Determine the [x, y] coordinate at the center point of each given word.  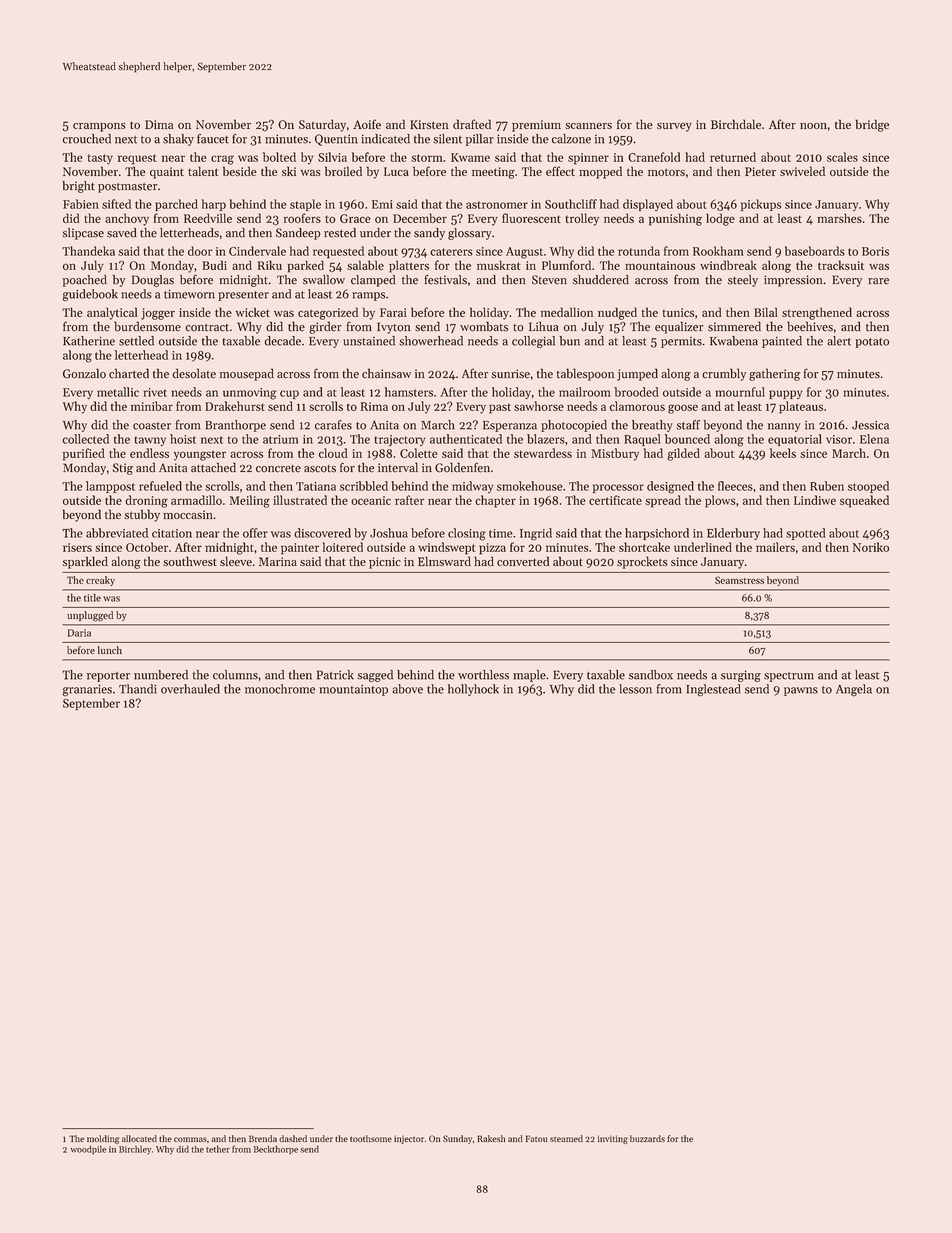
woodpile [88, 1150]
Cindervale [257, 251]
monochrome [280, 689]
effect [560, 171]
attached [213, 467]
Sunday [457, 1139]
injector [409, 1139]
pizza [492, 549]
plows [720, 501]
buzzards [647, 1138]
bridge [872, 125]
